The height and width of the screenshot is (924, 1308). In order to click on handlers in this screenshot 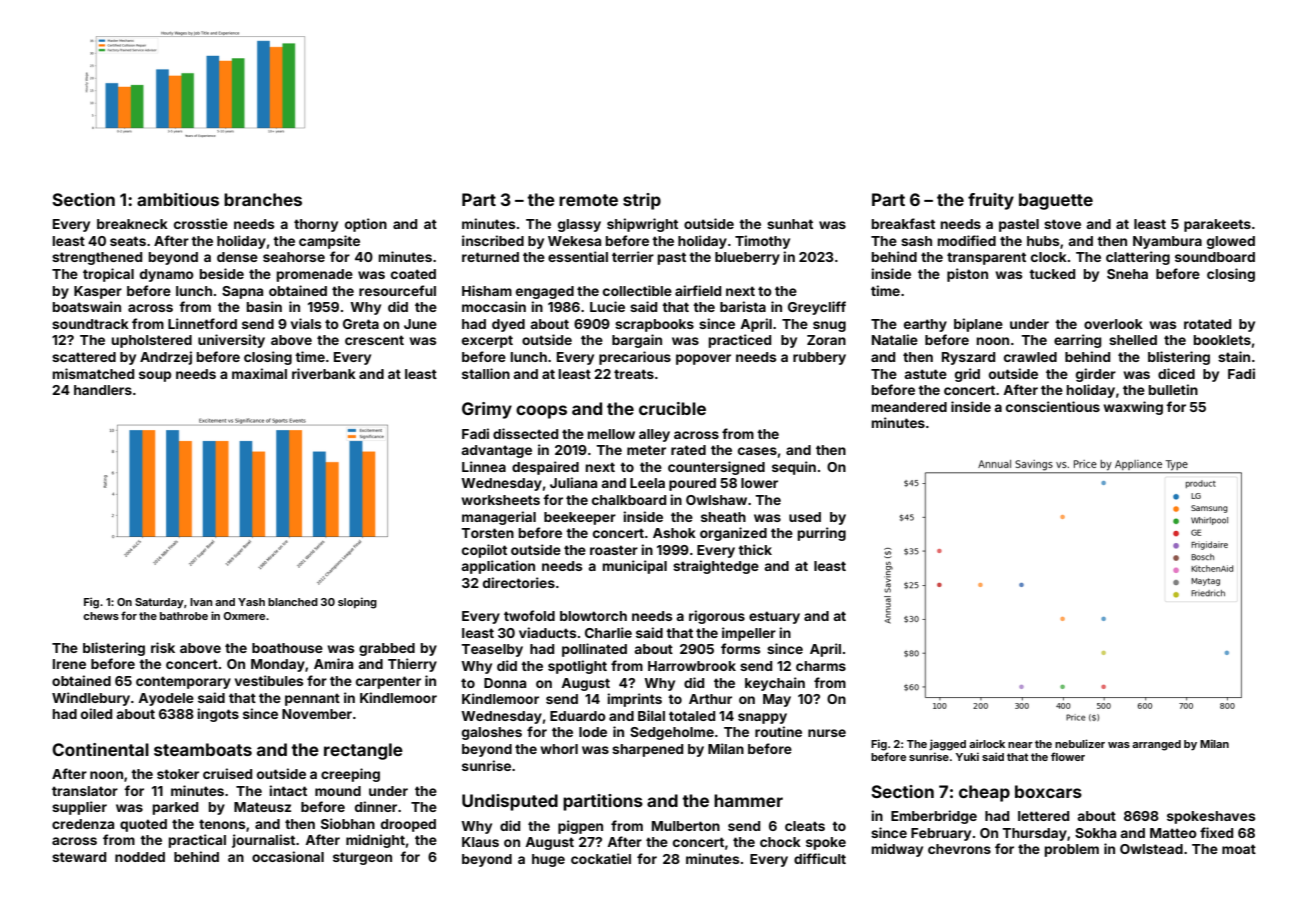, I will do `click(103, 390)`.
